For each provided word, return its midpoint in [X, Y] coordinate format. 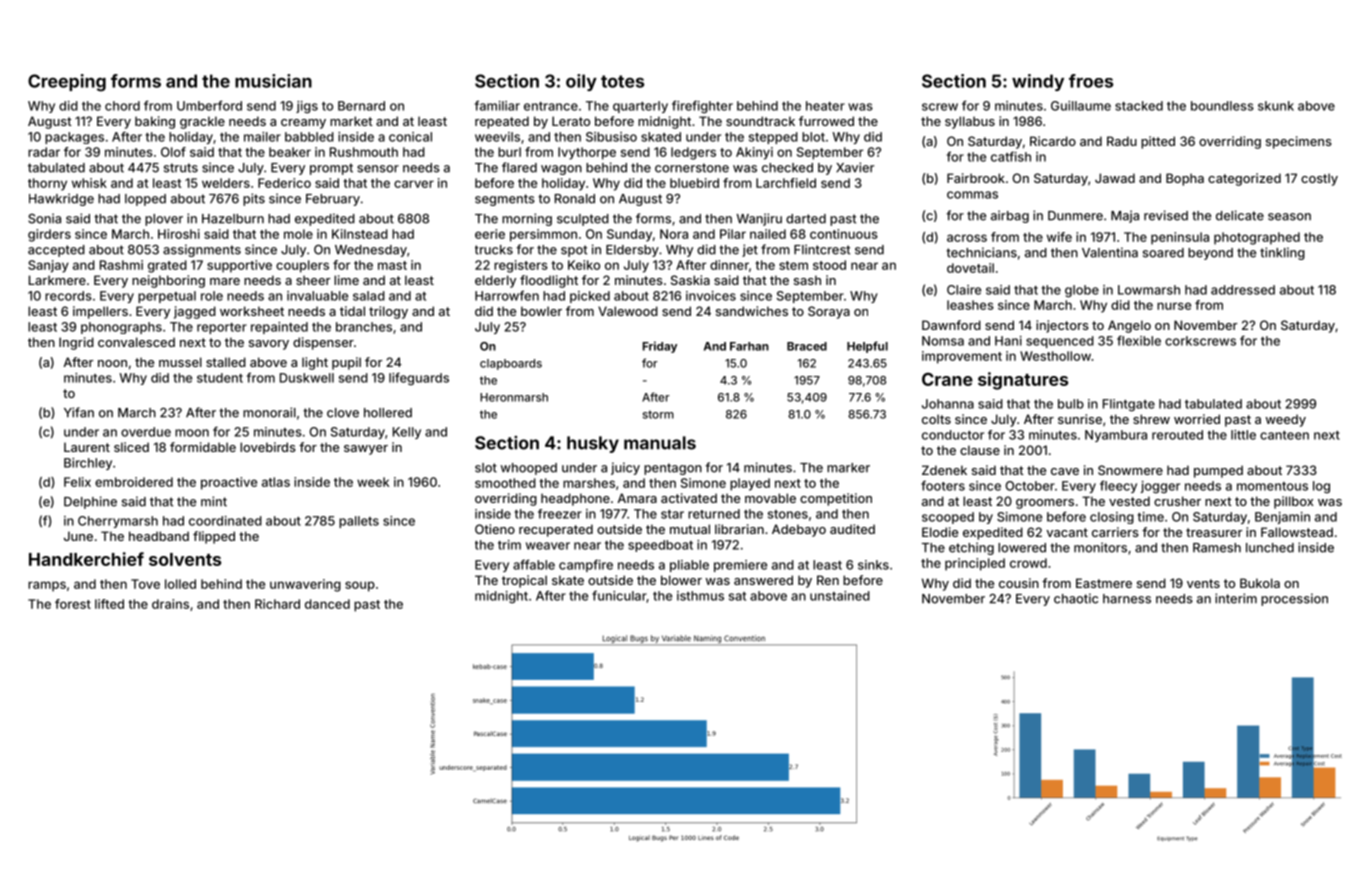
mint [214, 501]
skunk [1276, 106]
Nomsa [943, 341]
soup [360, 586]
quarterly [640, 107]
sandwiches [752, 311]
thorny [47, 184]
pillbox [1293, 502]
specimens [1299, 142]
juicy [625, 468]
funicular [619, 596]
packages [74, 138]
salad [369, 296]
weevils [497, 137]
